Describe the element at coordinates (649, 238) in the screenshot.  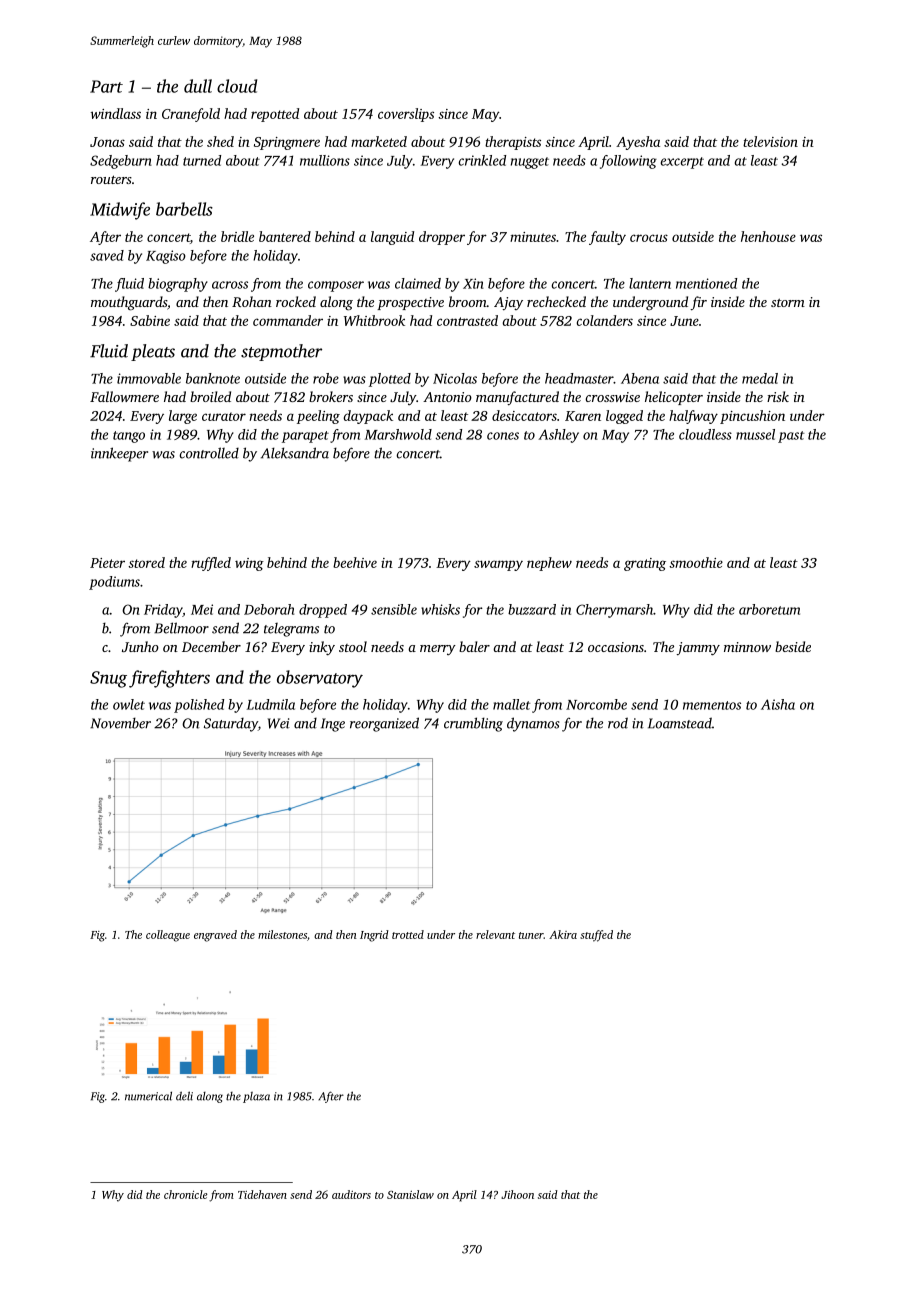
I see `crocus` at that location.
